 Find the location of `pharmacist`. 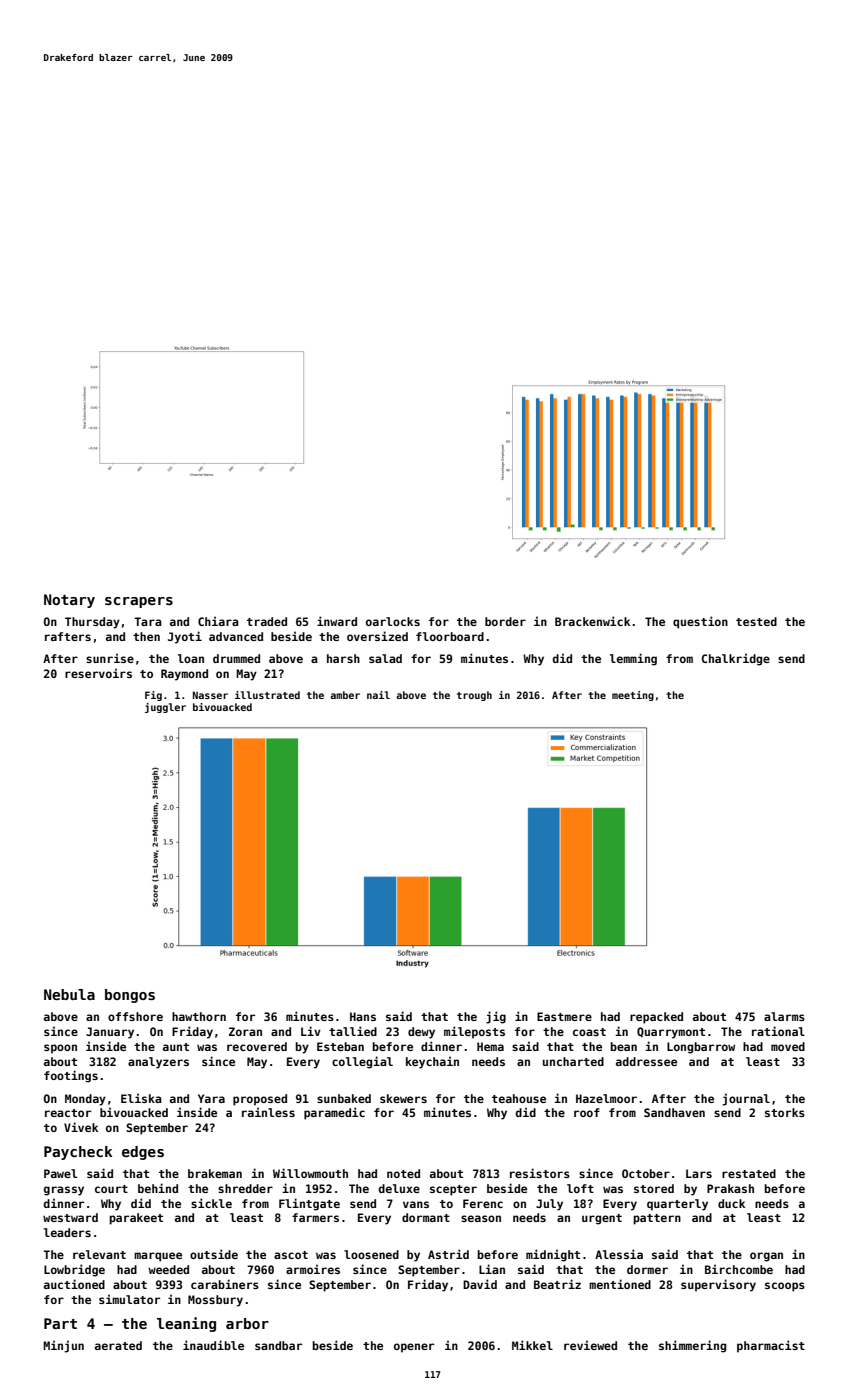

pharmacist is located at coordinates (771, 1346).
